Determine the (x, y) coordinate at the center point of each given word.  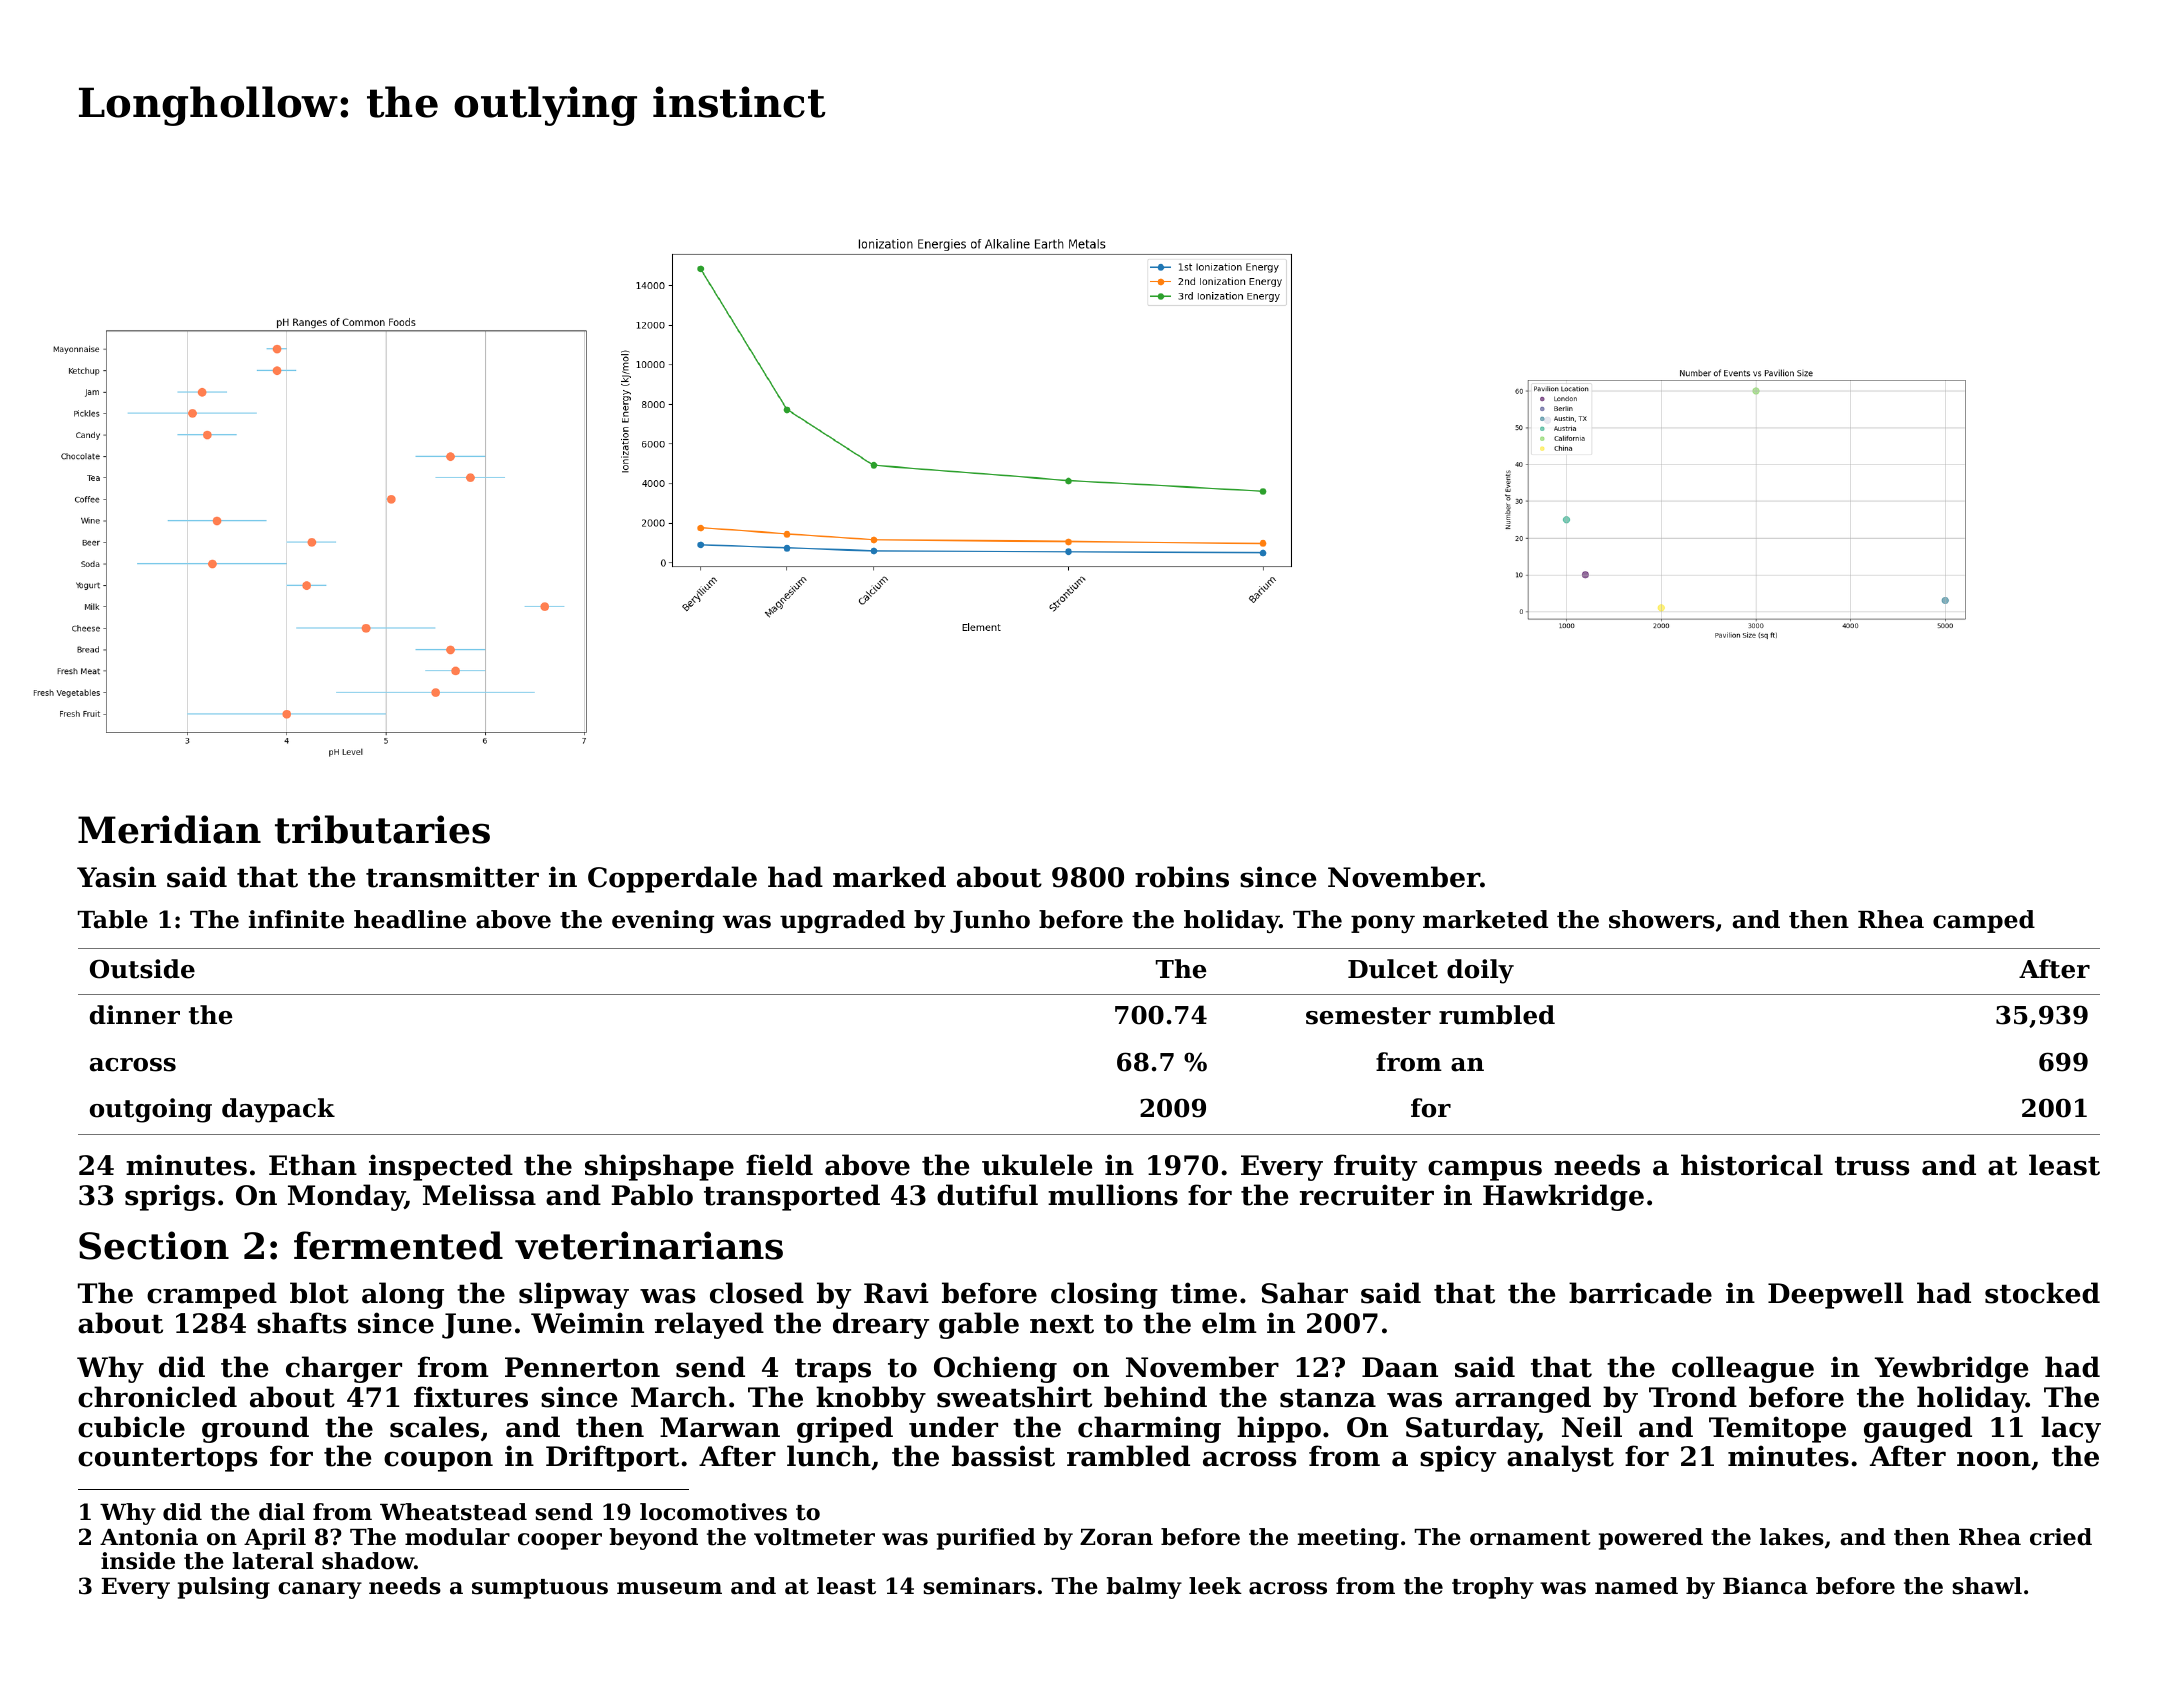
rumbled (1497, 1015)
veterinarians (649, 1245)
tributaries (382, 829)
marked (889, 877)
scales (434, 1427)
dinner (135, 1015)
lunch (829, 1456)
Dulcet (1393, 969)
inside (138, 1561)
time (1204, 1293)
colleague (1743, 1369)
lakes (1792, 1537)
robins (1182, 877)
